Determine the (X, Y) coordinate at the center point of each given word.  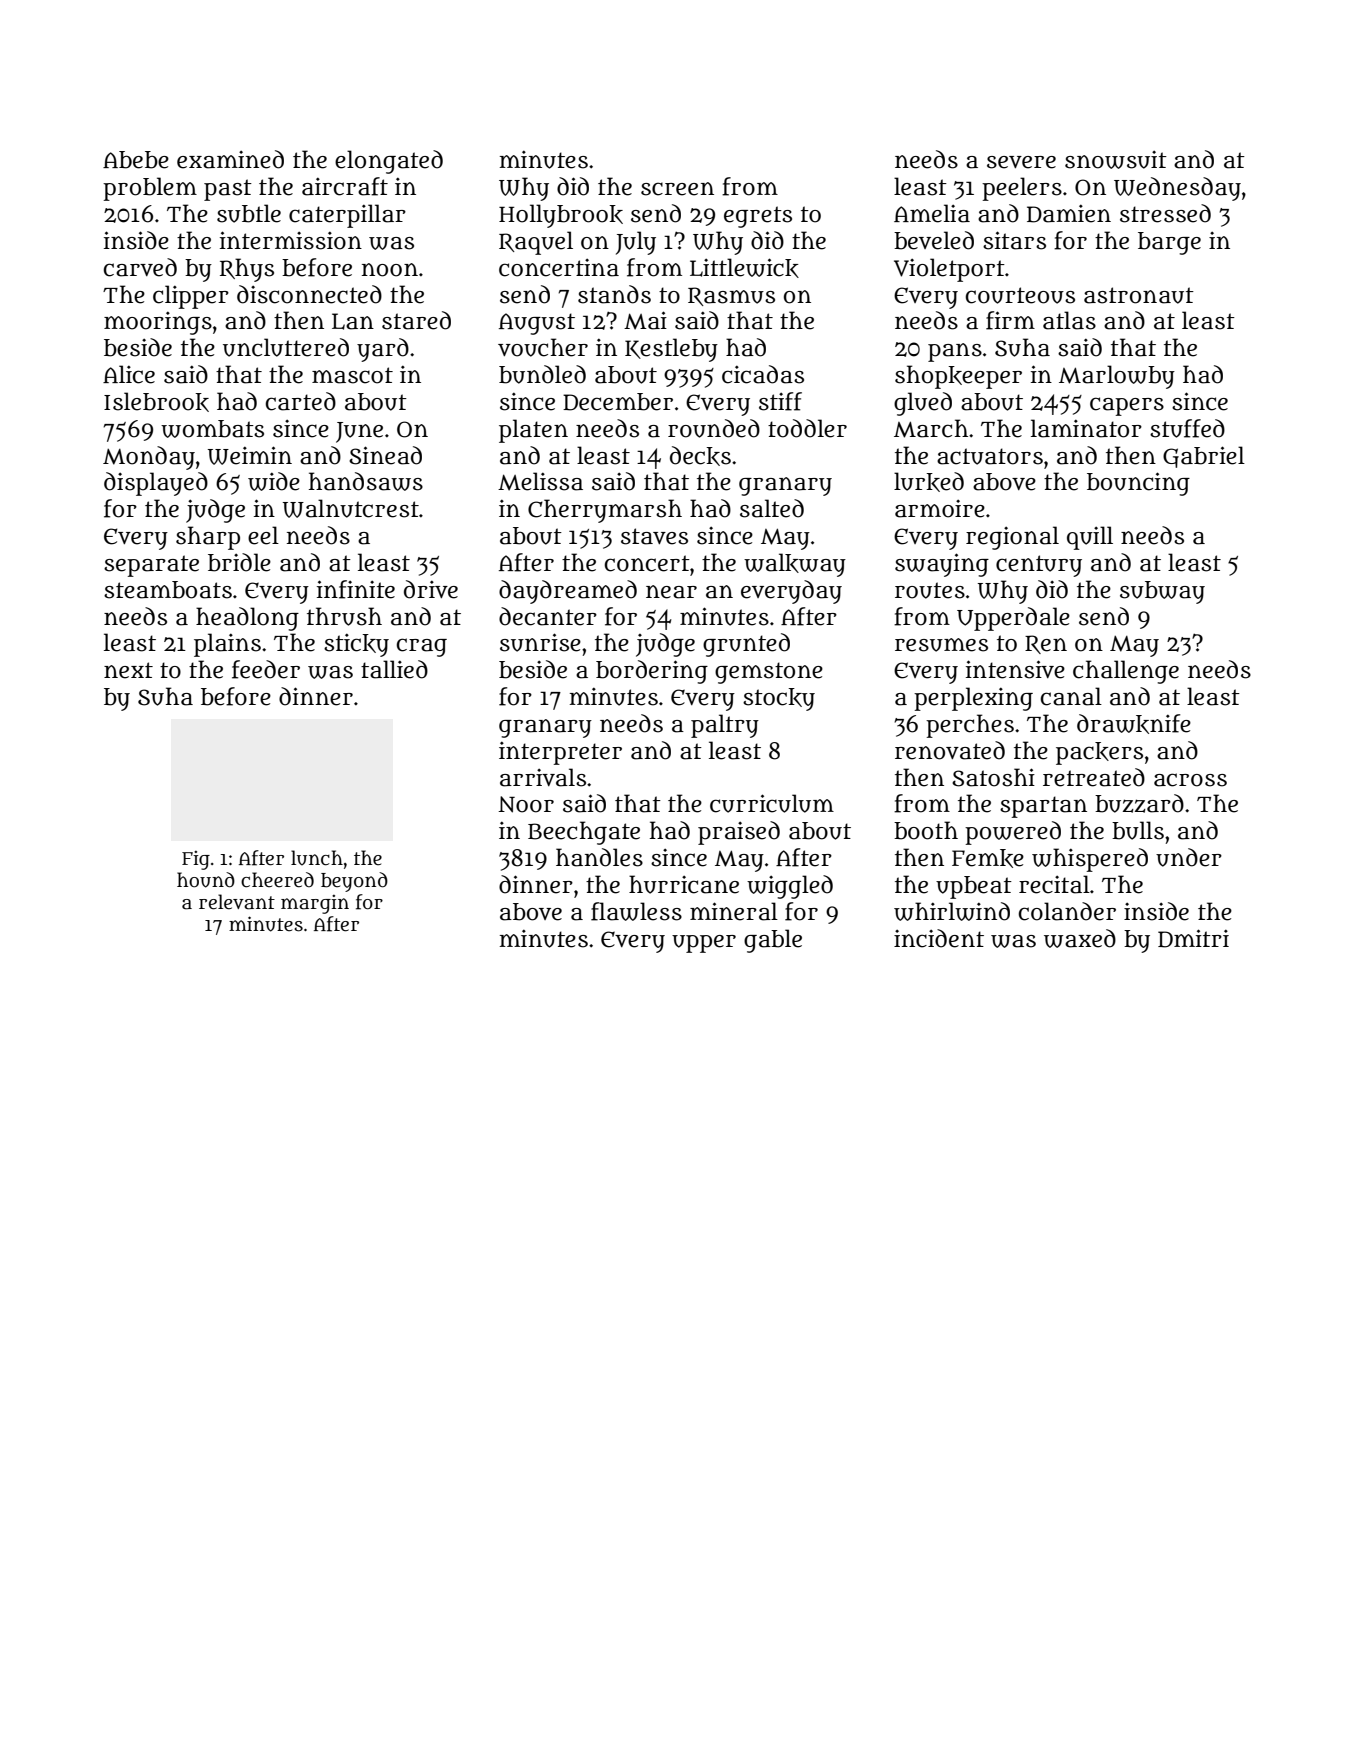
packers (1099, 753)
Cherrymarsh (605, 511)
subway (1162, 592)
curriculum (772, 803)
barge (1169, 243)
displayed (156, 484)
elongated (389, 162)
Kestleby (671, 350)
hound (206, 880)
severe (1021, 162)
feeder (266, 669)
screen (677, 189)
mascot (352, 375)
